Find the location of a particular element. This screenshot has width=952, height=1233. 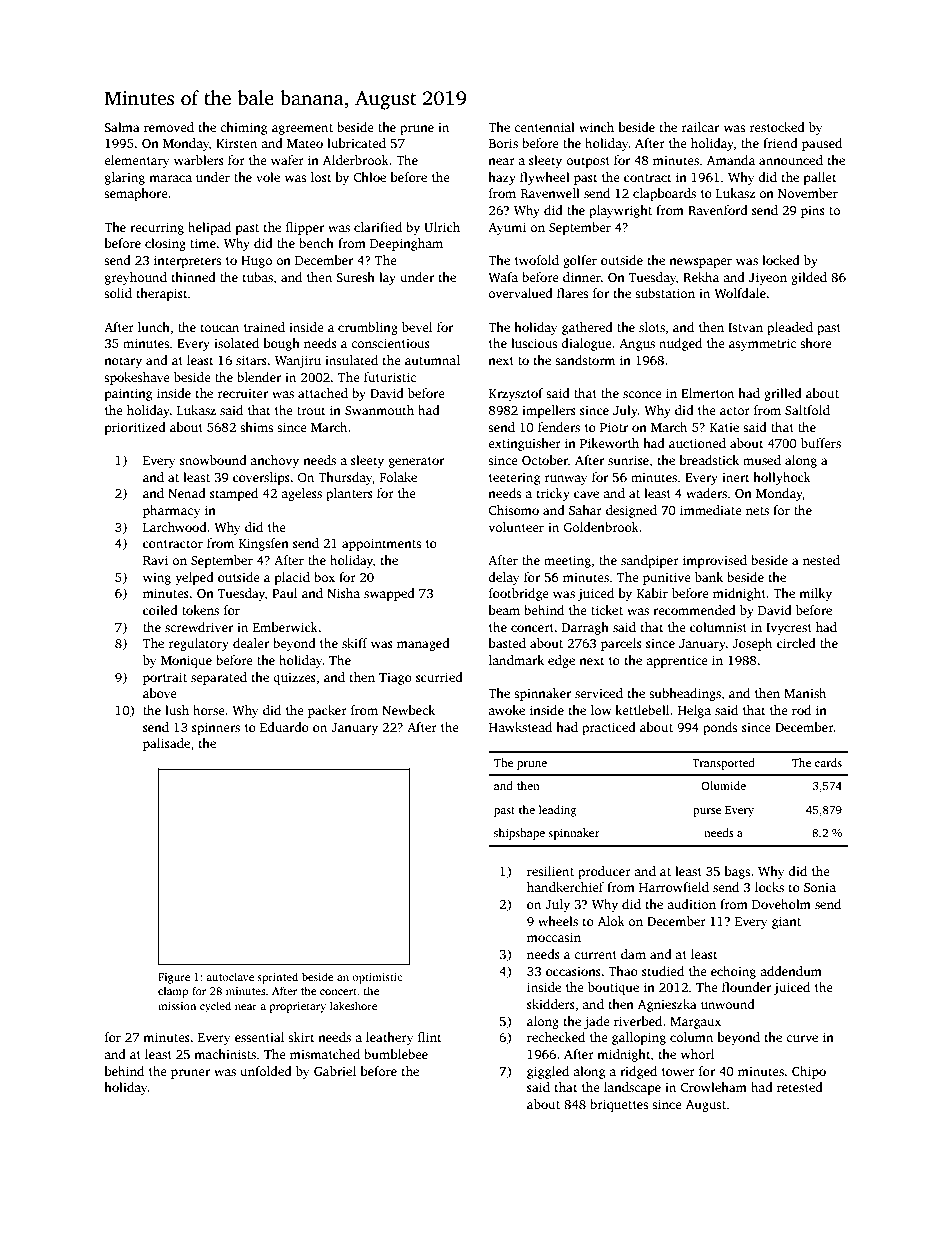

breadstick is located at coordinates (709, 460).
